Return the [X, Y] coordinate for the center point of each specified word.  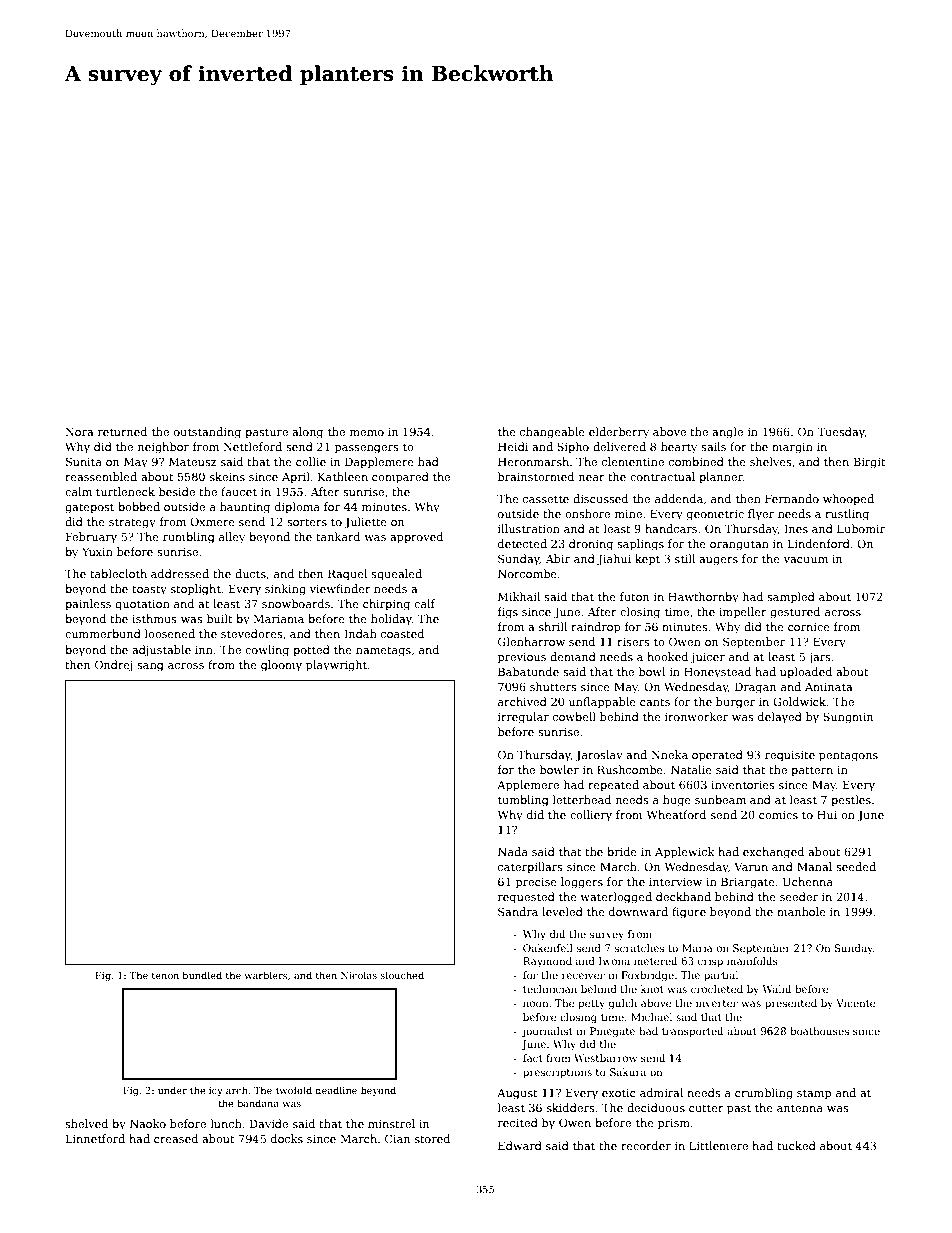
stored [432, 1138]
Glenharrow [531, 641]
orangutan [739, 545]
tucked [796, 1145]
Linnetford [95, 1138]
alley [232, 538]
